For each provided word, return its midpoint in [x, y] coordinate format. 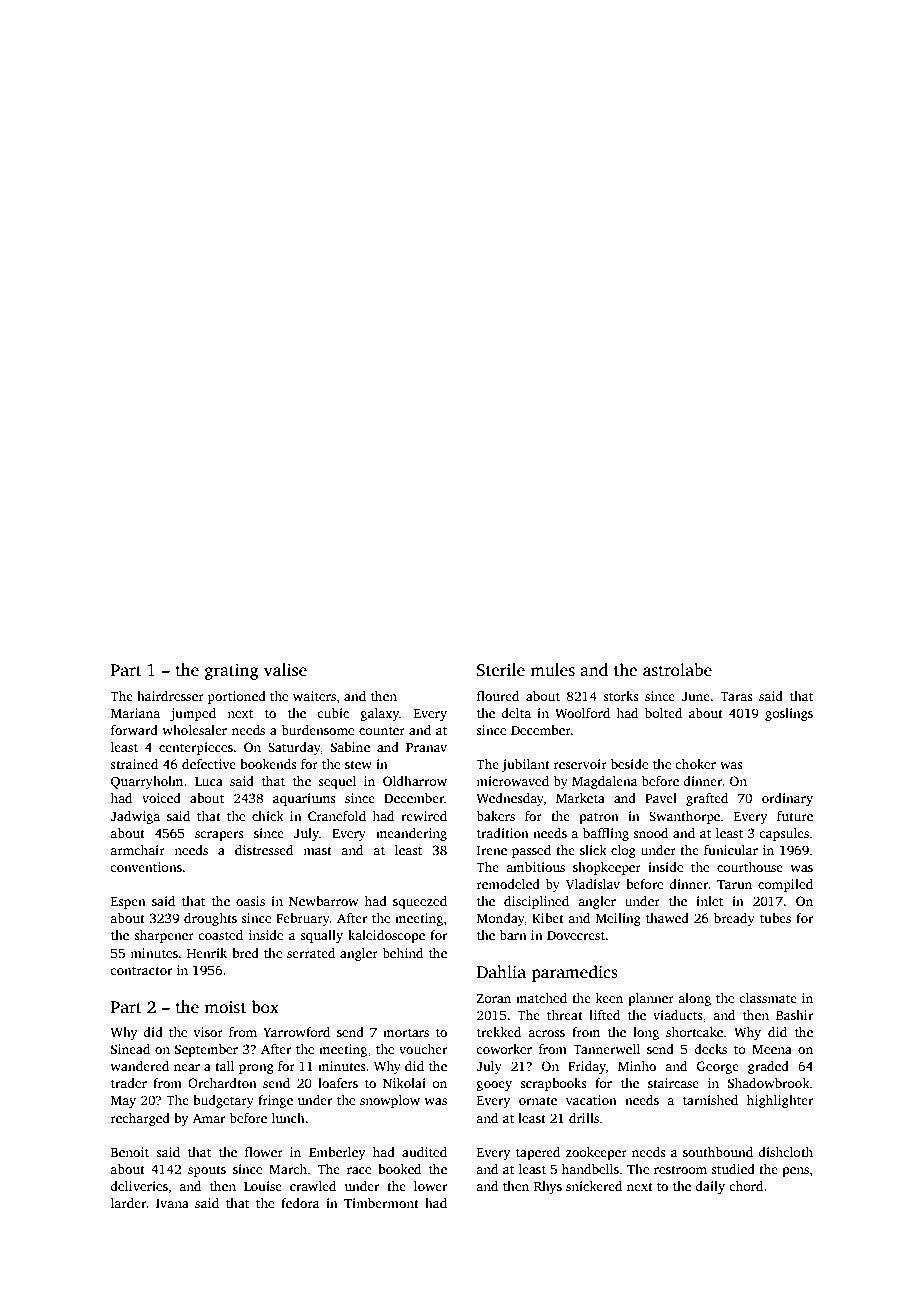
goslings [789, 714]
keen [609, 998]
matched [541, 998]
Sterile [501, 670]
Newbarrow [324, 901]
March [288, 1169]
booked [399, 1169]
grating [232, 671]
